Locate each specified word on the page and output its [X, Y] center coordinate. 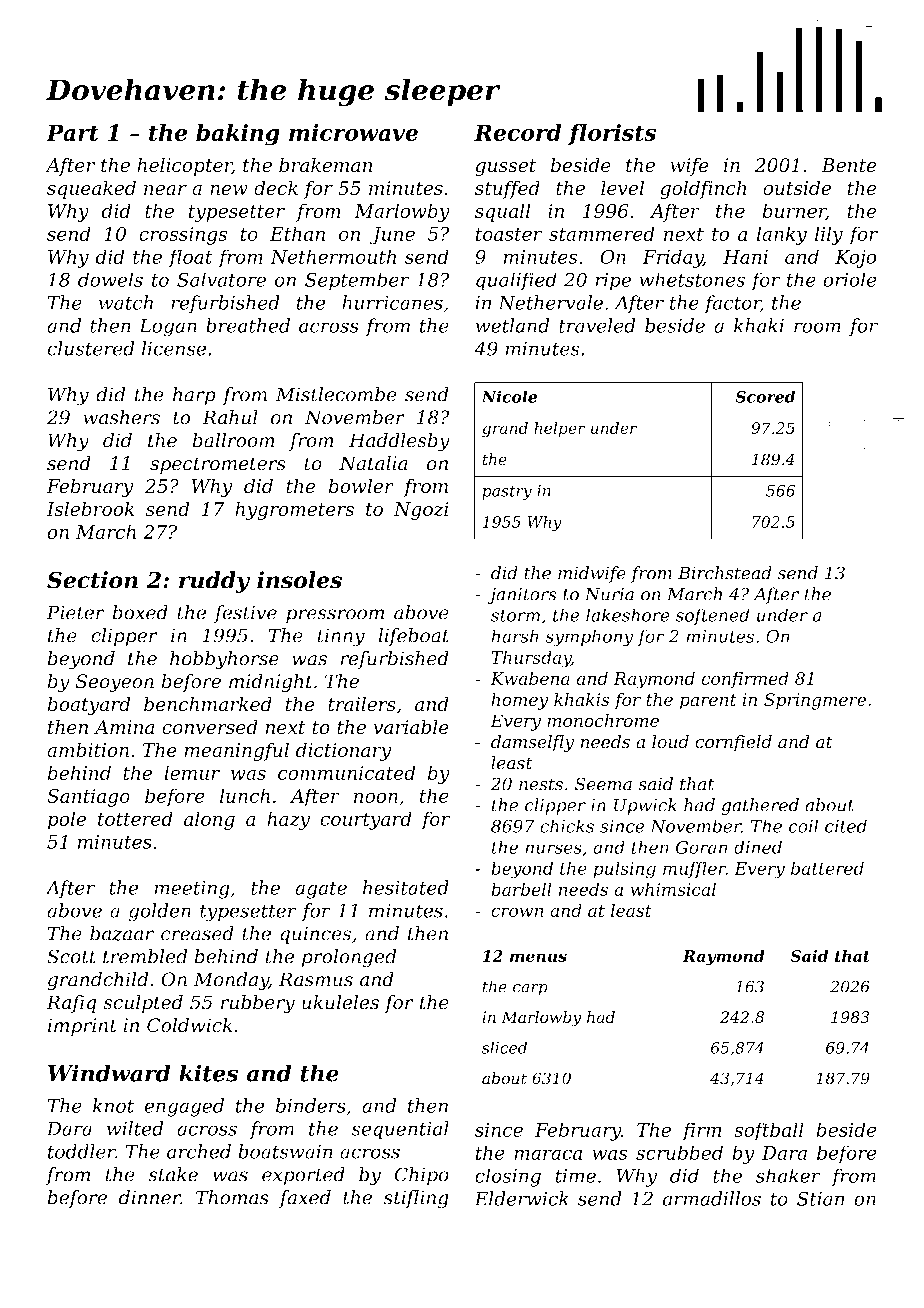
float [190, 258]
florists [612, 134]
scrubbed [679, 1152]
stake [173, 1174]
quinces [315, 935]
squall [503, 212]
